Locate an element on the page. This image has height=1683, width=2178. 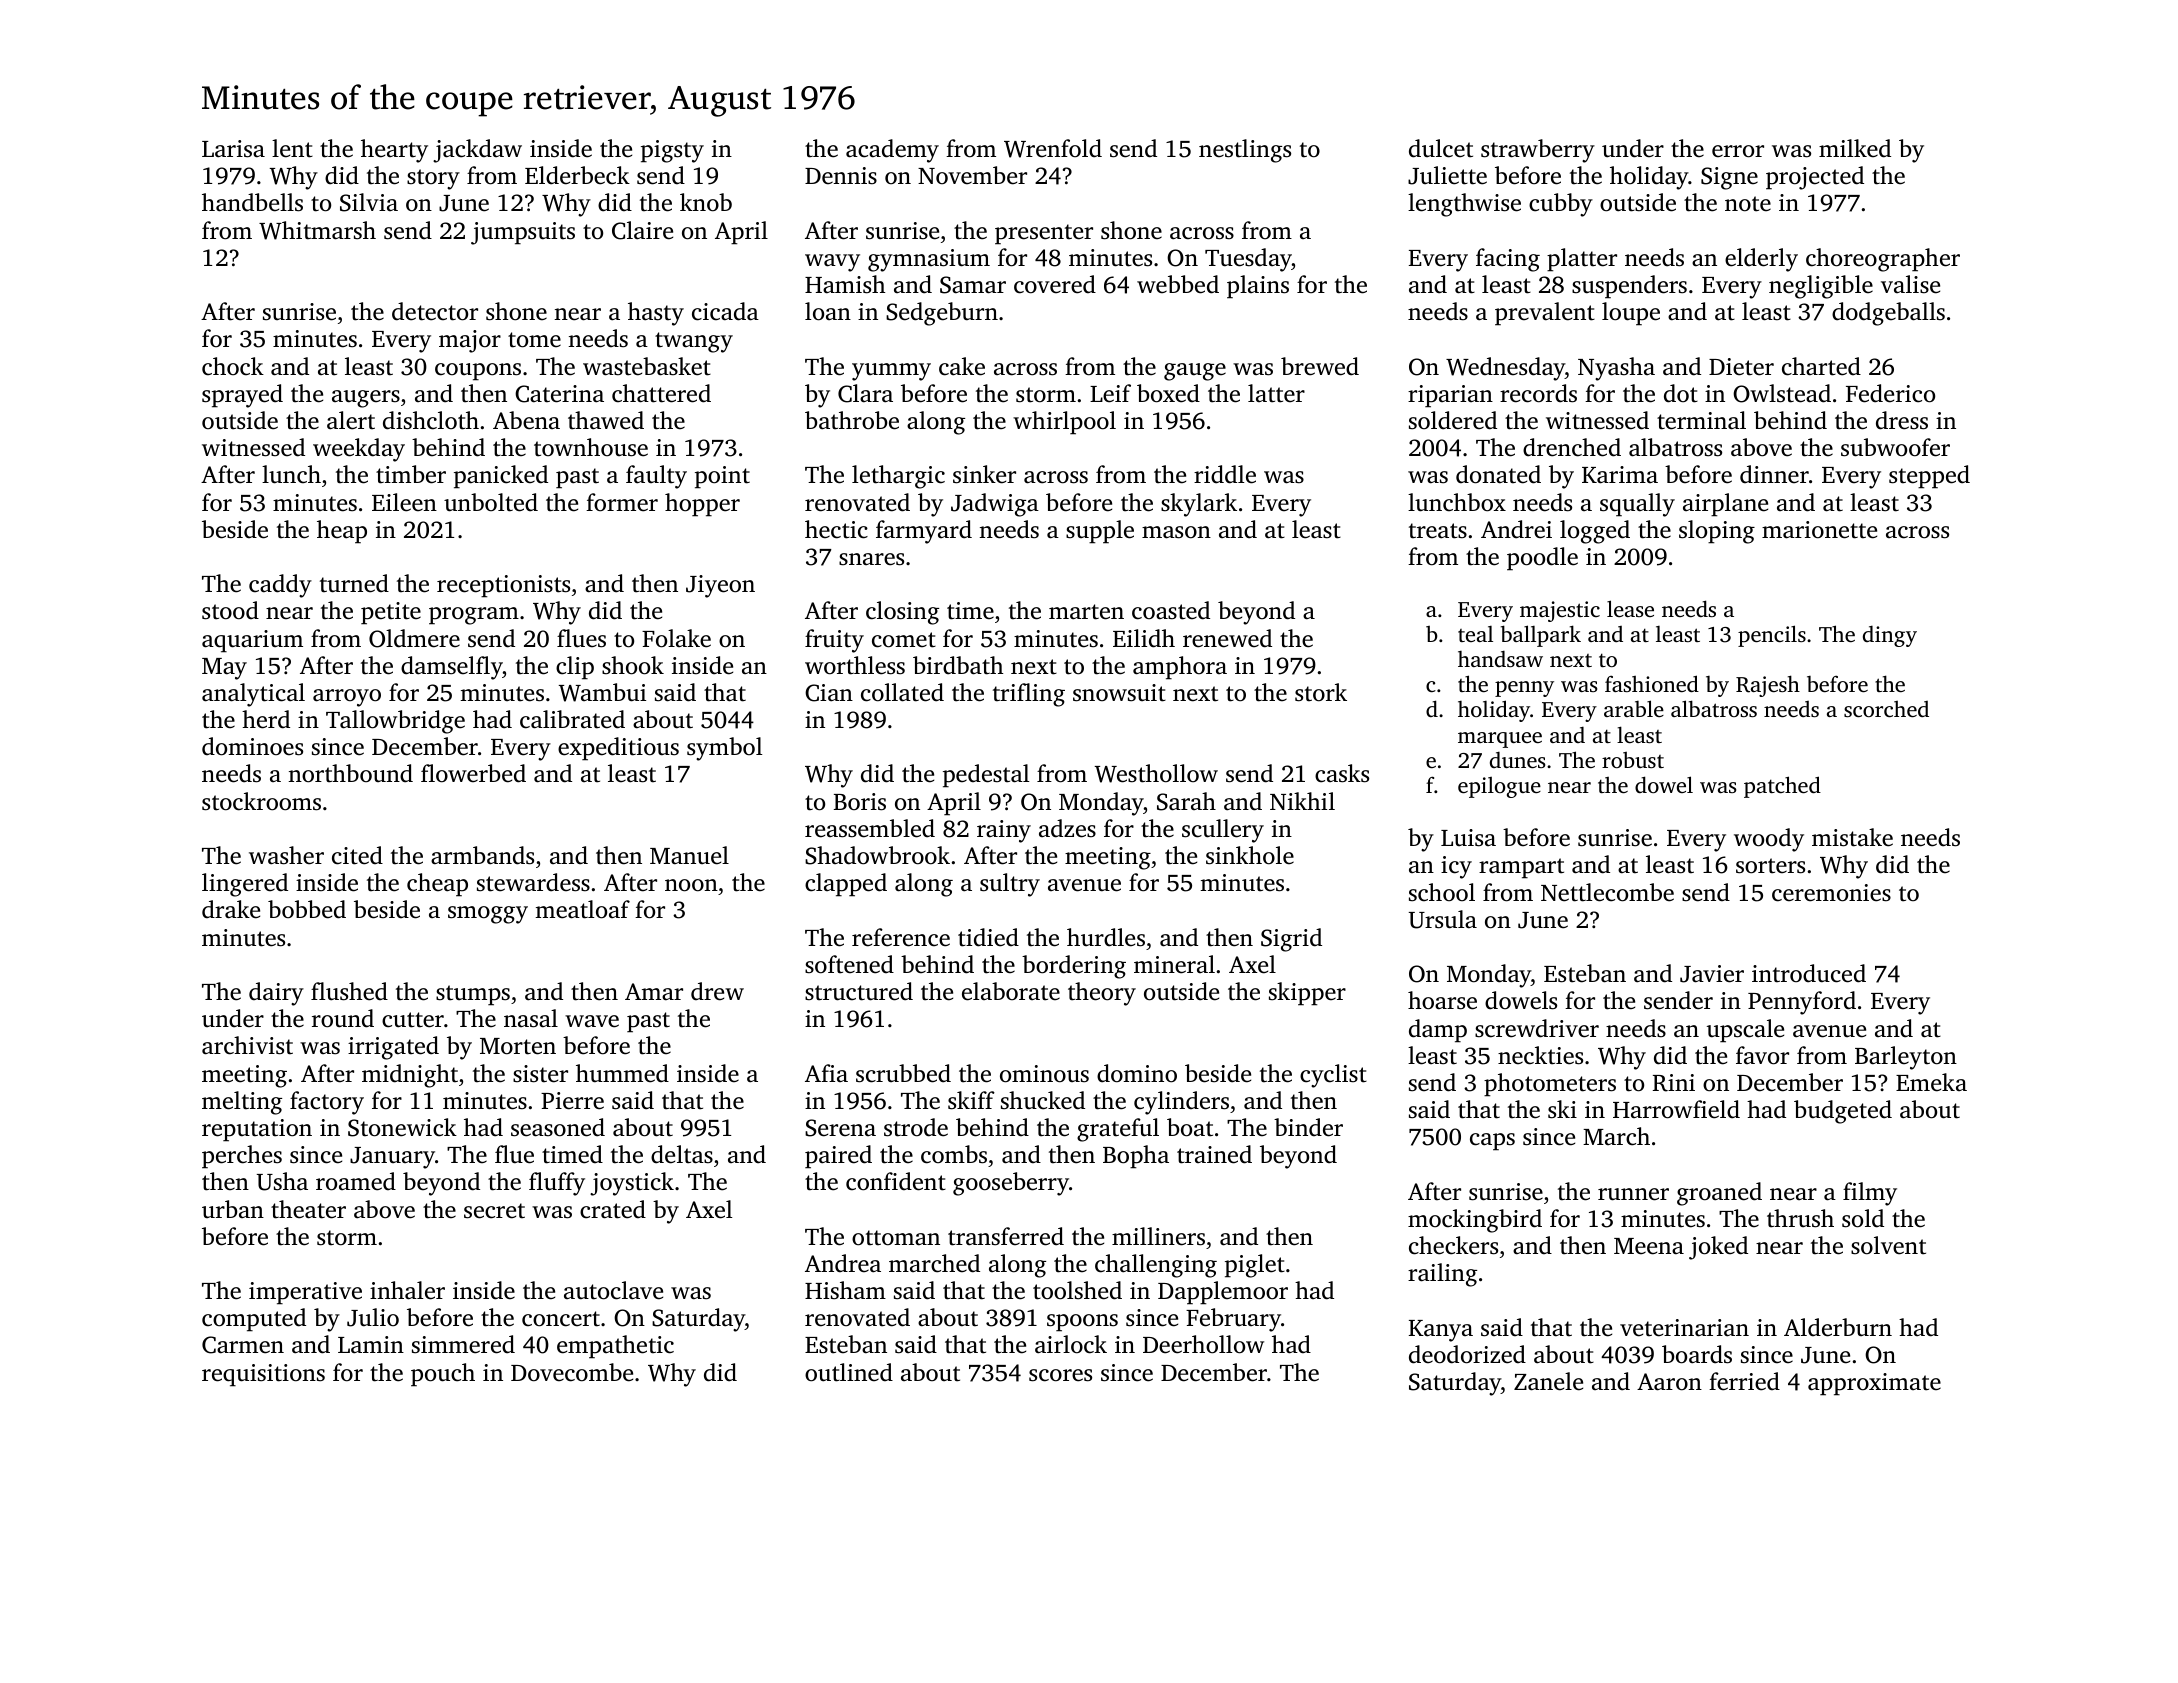
Rini is located at coordinates (1674, 1083).
